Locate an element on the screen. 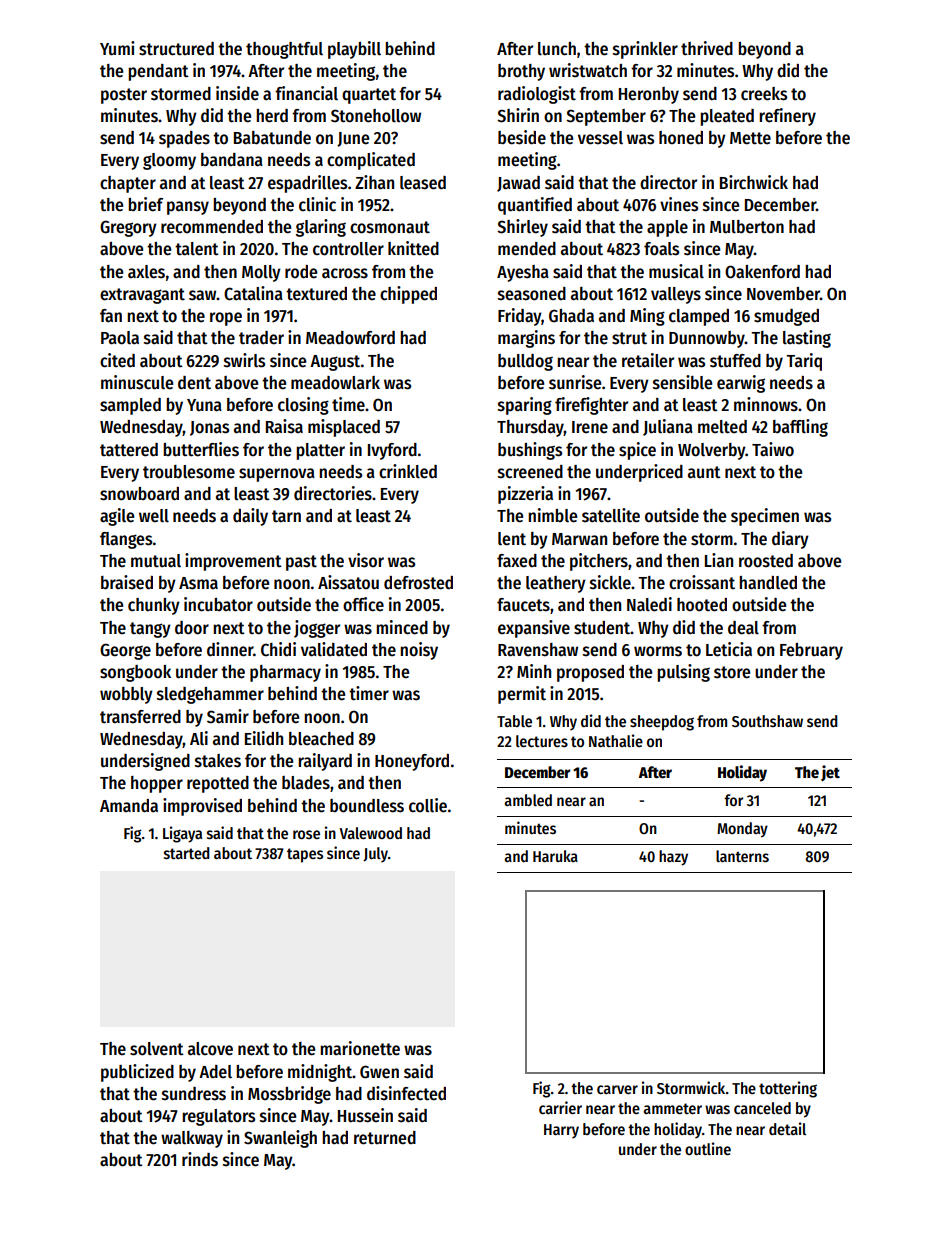 This screenshot has width=952, height=1233. thrived is located at coordinates (707, 48).
